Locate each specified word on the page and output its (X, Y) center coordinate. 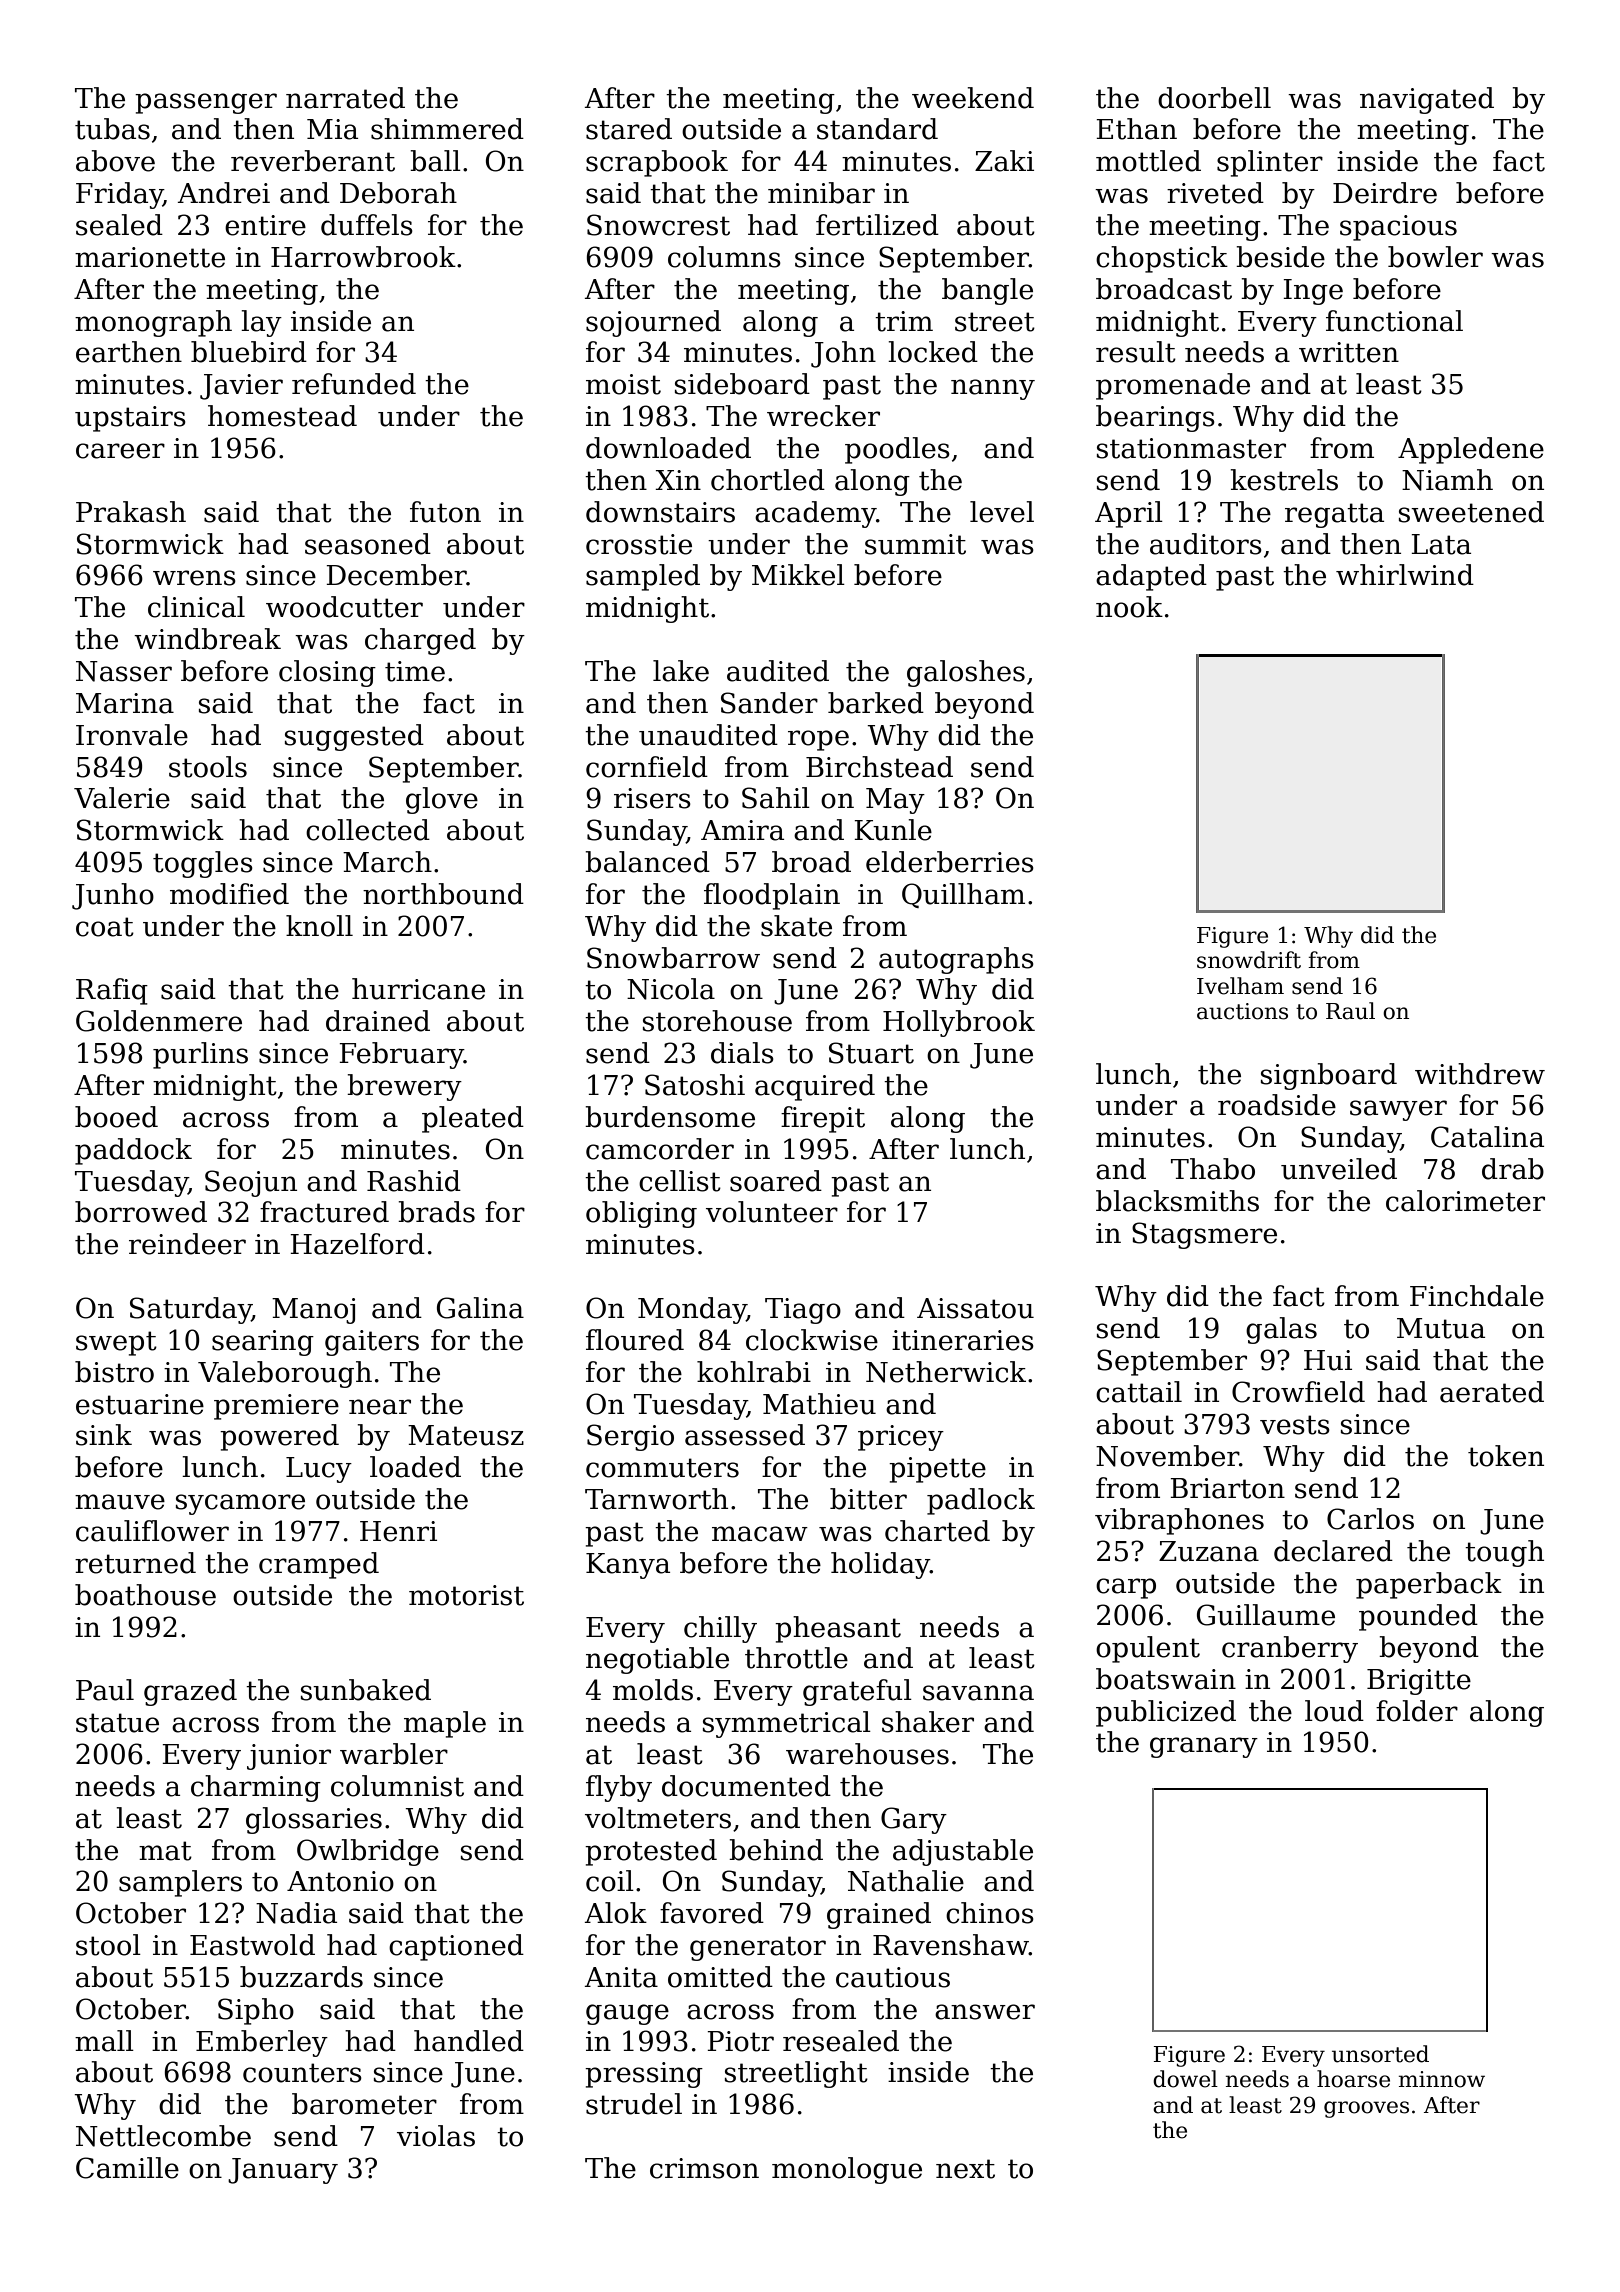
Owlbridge (368, 1852)
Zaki (1004, 161)
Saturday (191, 1310)
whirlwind (1405, 575)
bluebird (249, 352)
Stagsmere (1204, 1235)
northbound (443, 894)
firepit (823, 1119)
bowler (1435, 257)
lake (681, 671)
